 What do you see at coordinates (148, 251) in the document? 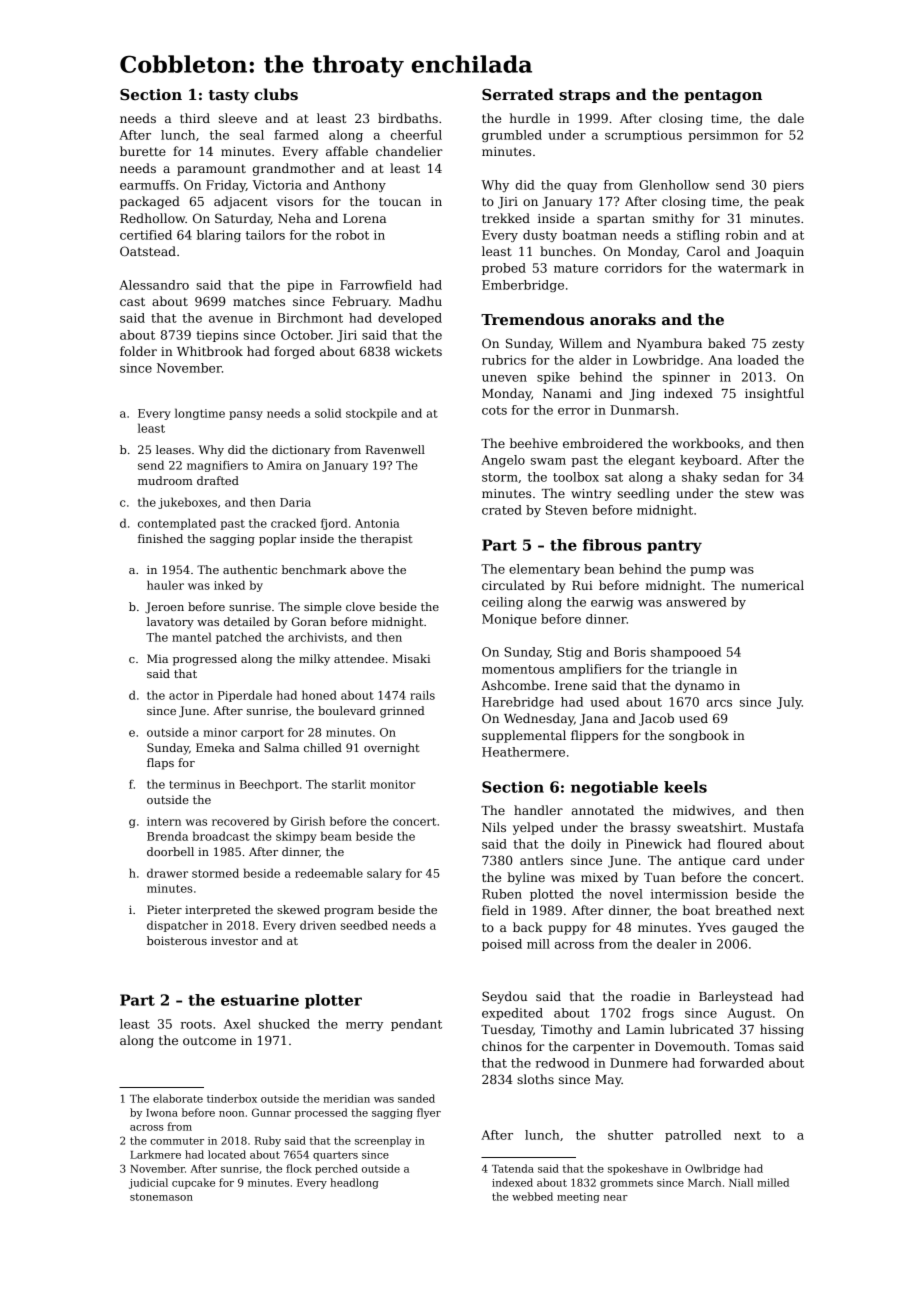
I see `Oatstead` at bounding box center [148, 251].
